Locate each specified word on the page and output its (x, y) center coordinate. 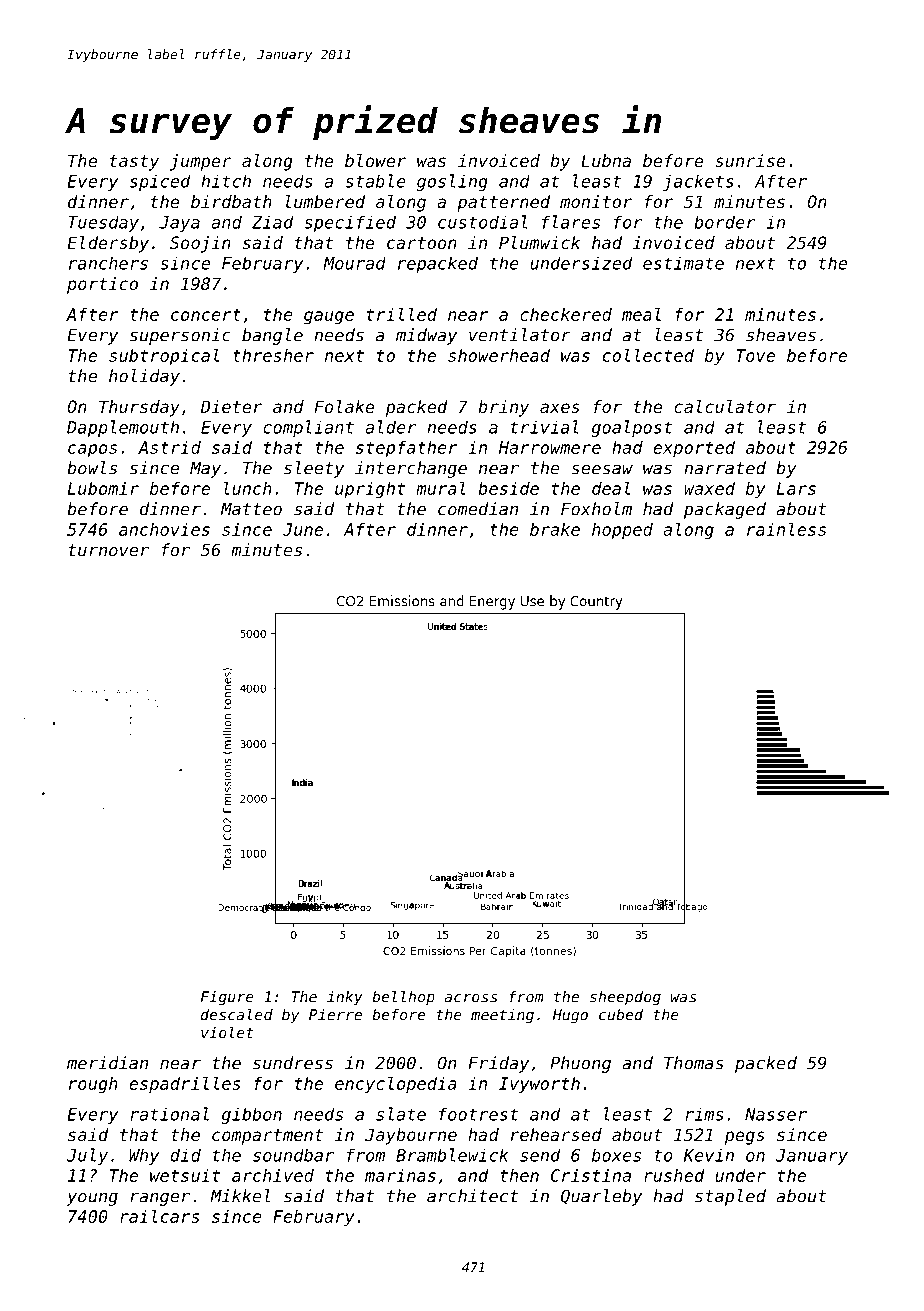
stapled (730, 1197)
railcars (160, 1216)
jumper (201, 162)
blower (375, 160)
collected (648, 355)
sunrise (750, 160)
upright (370, 490)
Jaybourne (411, 1136)
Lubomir (103, 488)
